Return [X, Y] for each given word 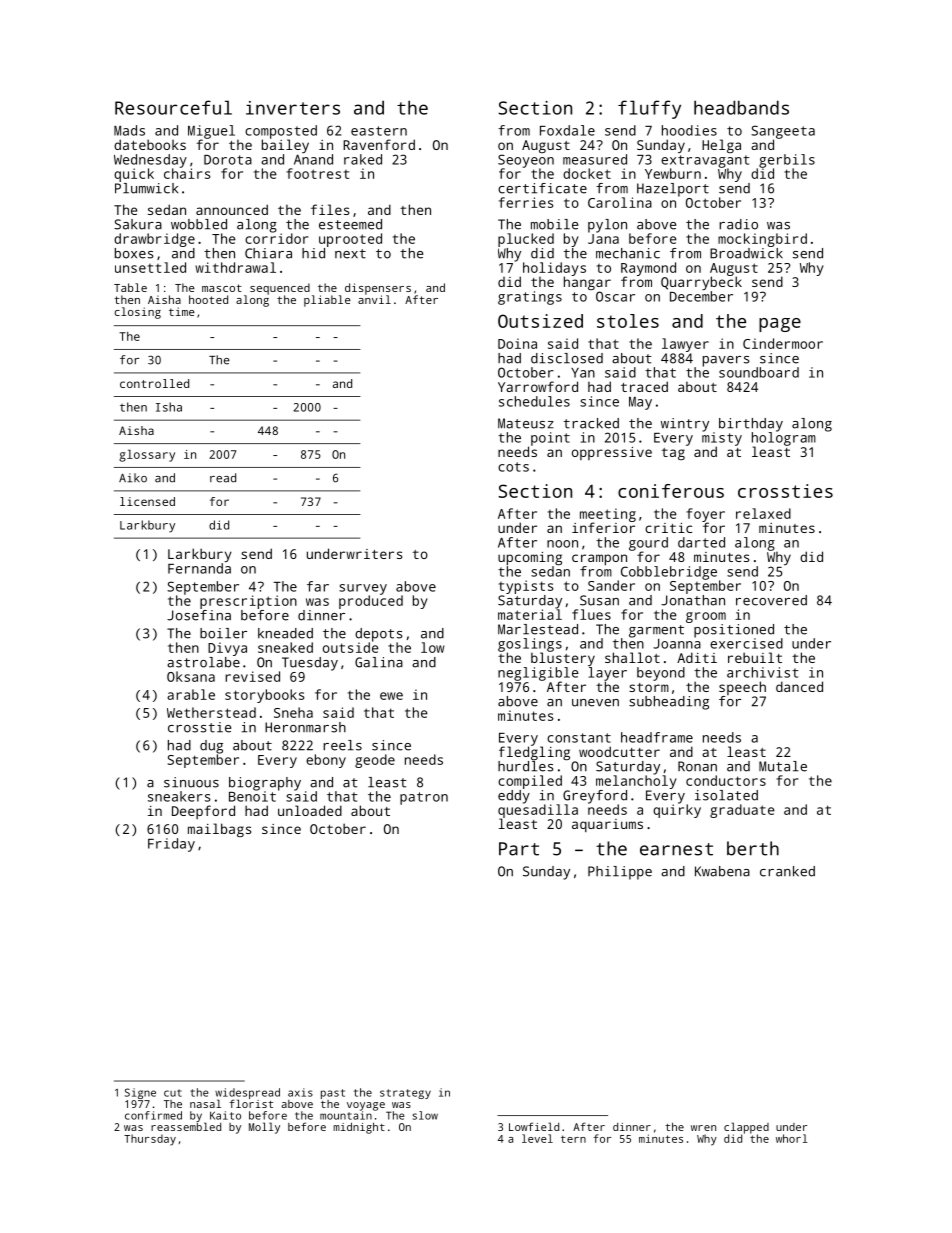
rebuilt [755, 657]
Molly [264, 1128]
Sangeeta [783, 132]
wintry [685, 425]
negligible [538, 674]
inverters [293, 108]
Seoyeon [526, 161]
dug [211, 747]
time [182, 311]
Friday [171, 845]
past [333, 1094]
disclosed [567, 358]
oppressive [612, 453]
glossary [147, 455]
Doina [517, 343]
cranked [787, 871]
